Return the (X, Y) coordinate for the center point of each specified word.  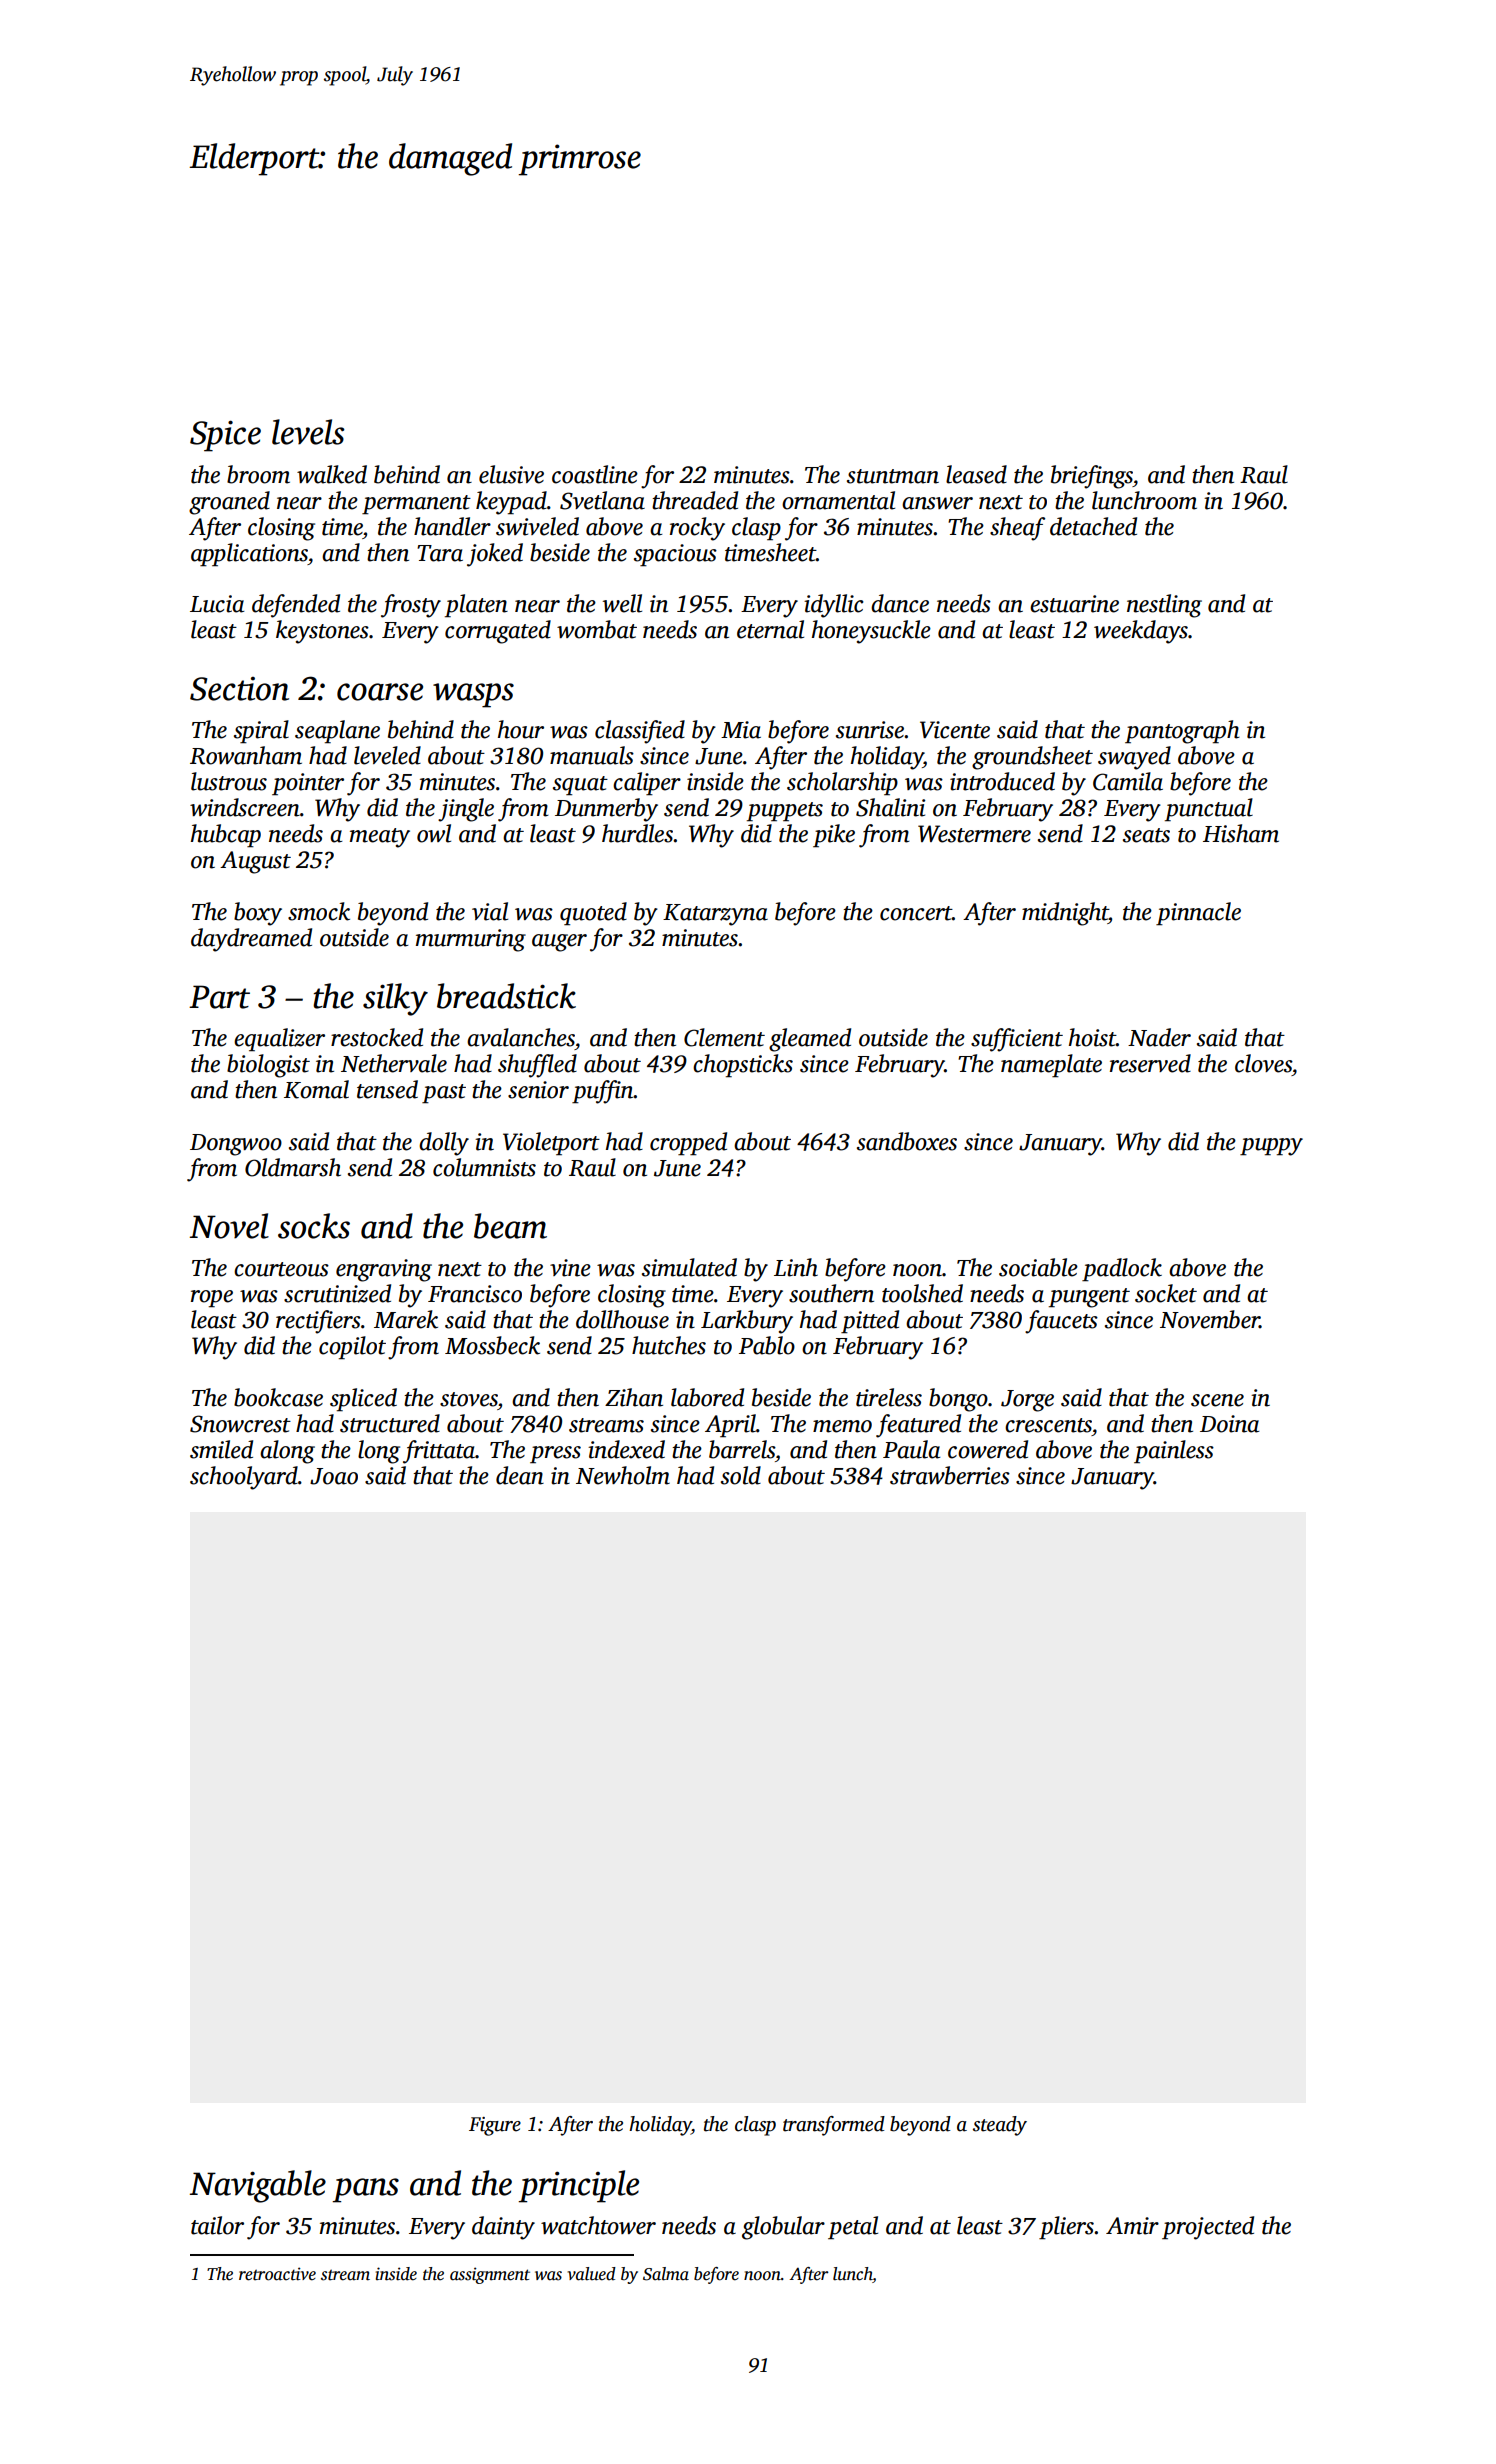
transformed (834, 2126)
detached (1093, 526)
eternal (770, 629)
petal (853, 2228)
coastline (595, 474)
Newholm (623, 1475)
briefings (1092, 477)
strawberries (950, 1475)
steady (1000, 2126)
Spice (225, 436)
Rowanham (246, 755)
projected (1208, 2228)
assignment (490, 2275)
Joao (334, 1476)
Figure (495, 2126)
